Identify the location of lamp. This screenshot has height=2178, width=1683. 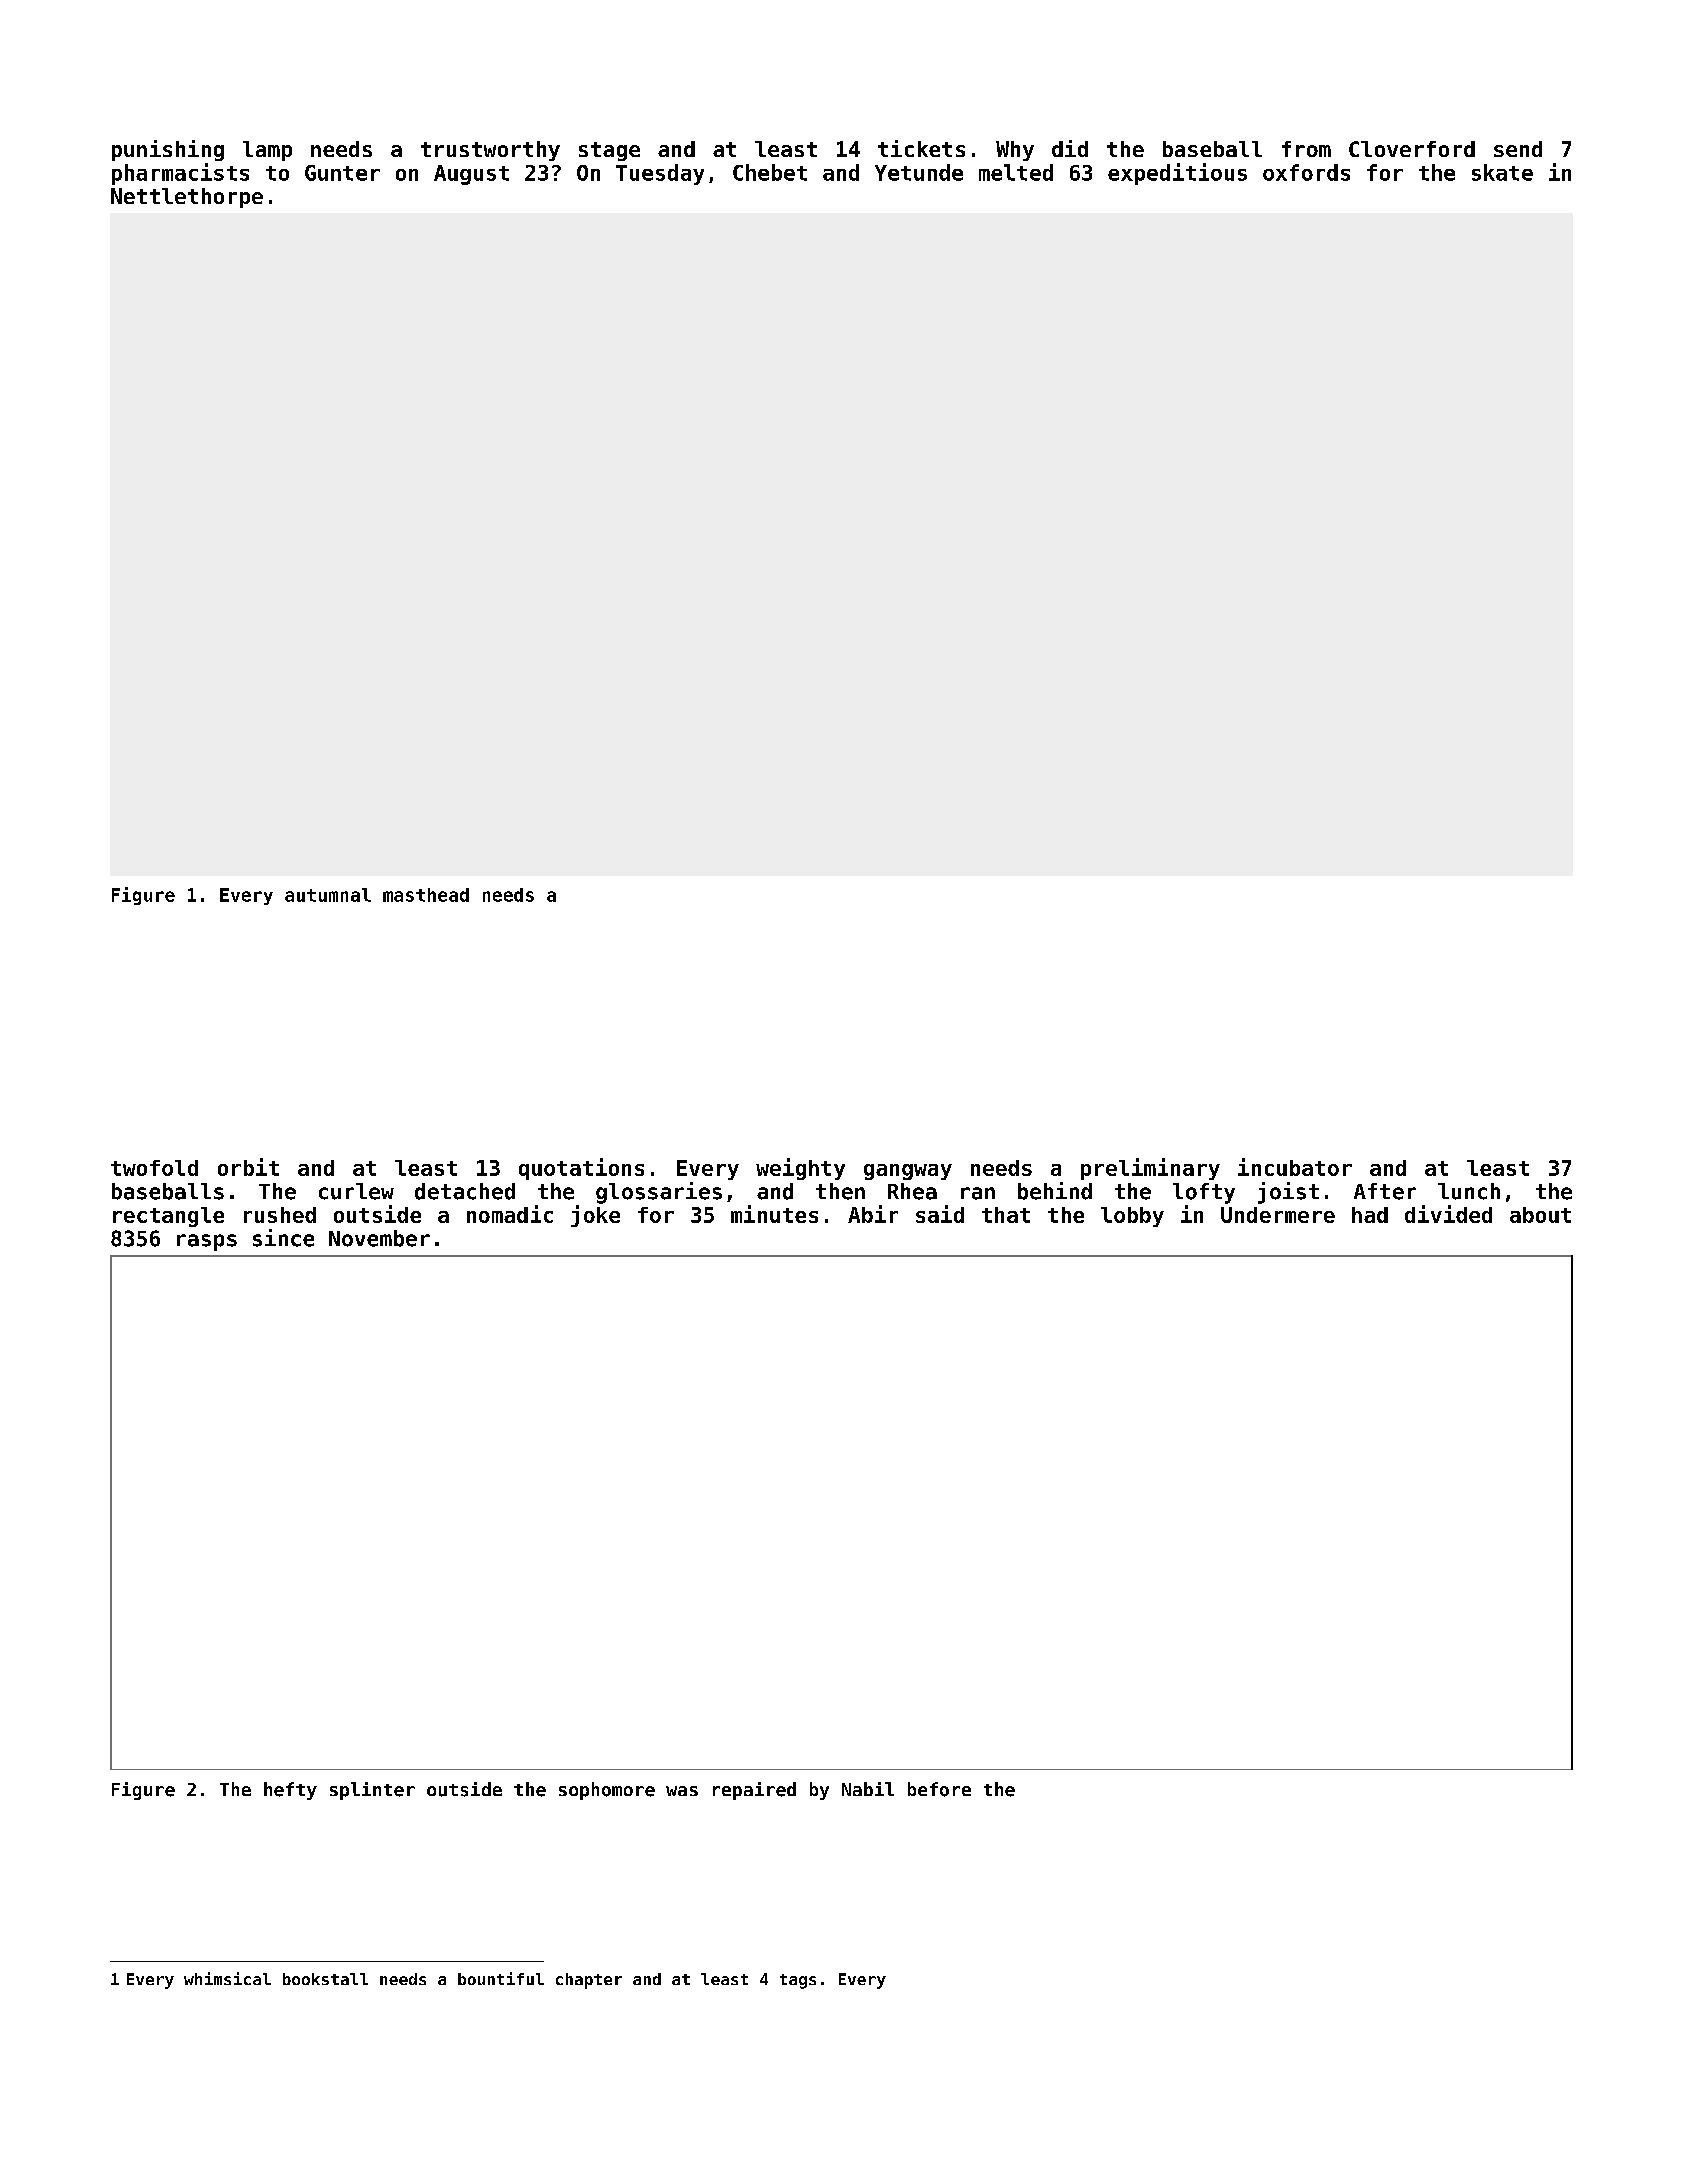
(267, 151).
